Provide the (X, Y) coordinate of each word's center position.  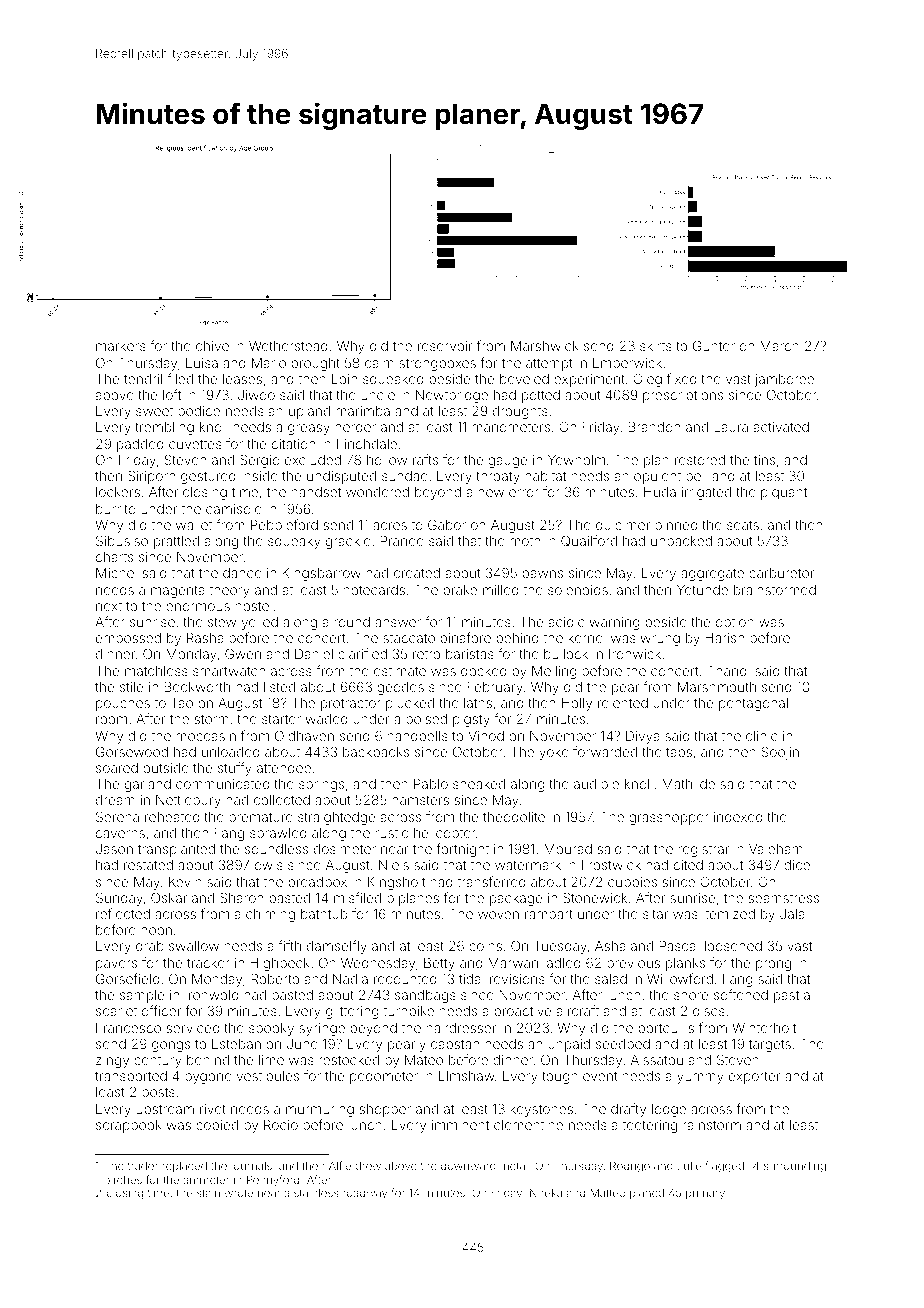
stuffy (235, 769)
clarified (362, 653)
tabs (679, 752)
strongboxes (437, 364)
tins (764, 460)
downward (468, 1166)
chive (212, 346)
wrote (238, 1193)
